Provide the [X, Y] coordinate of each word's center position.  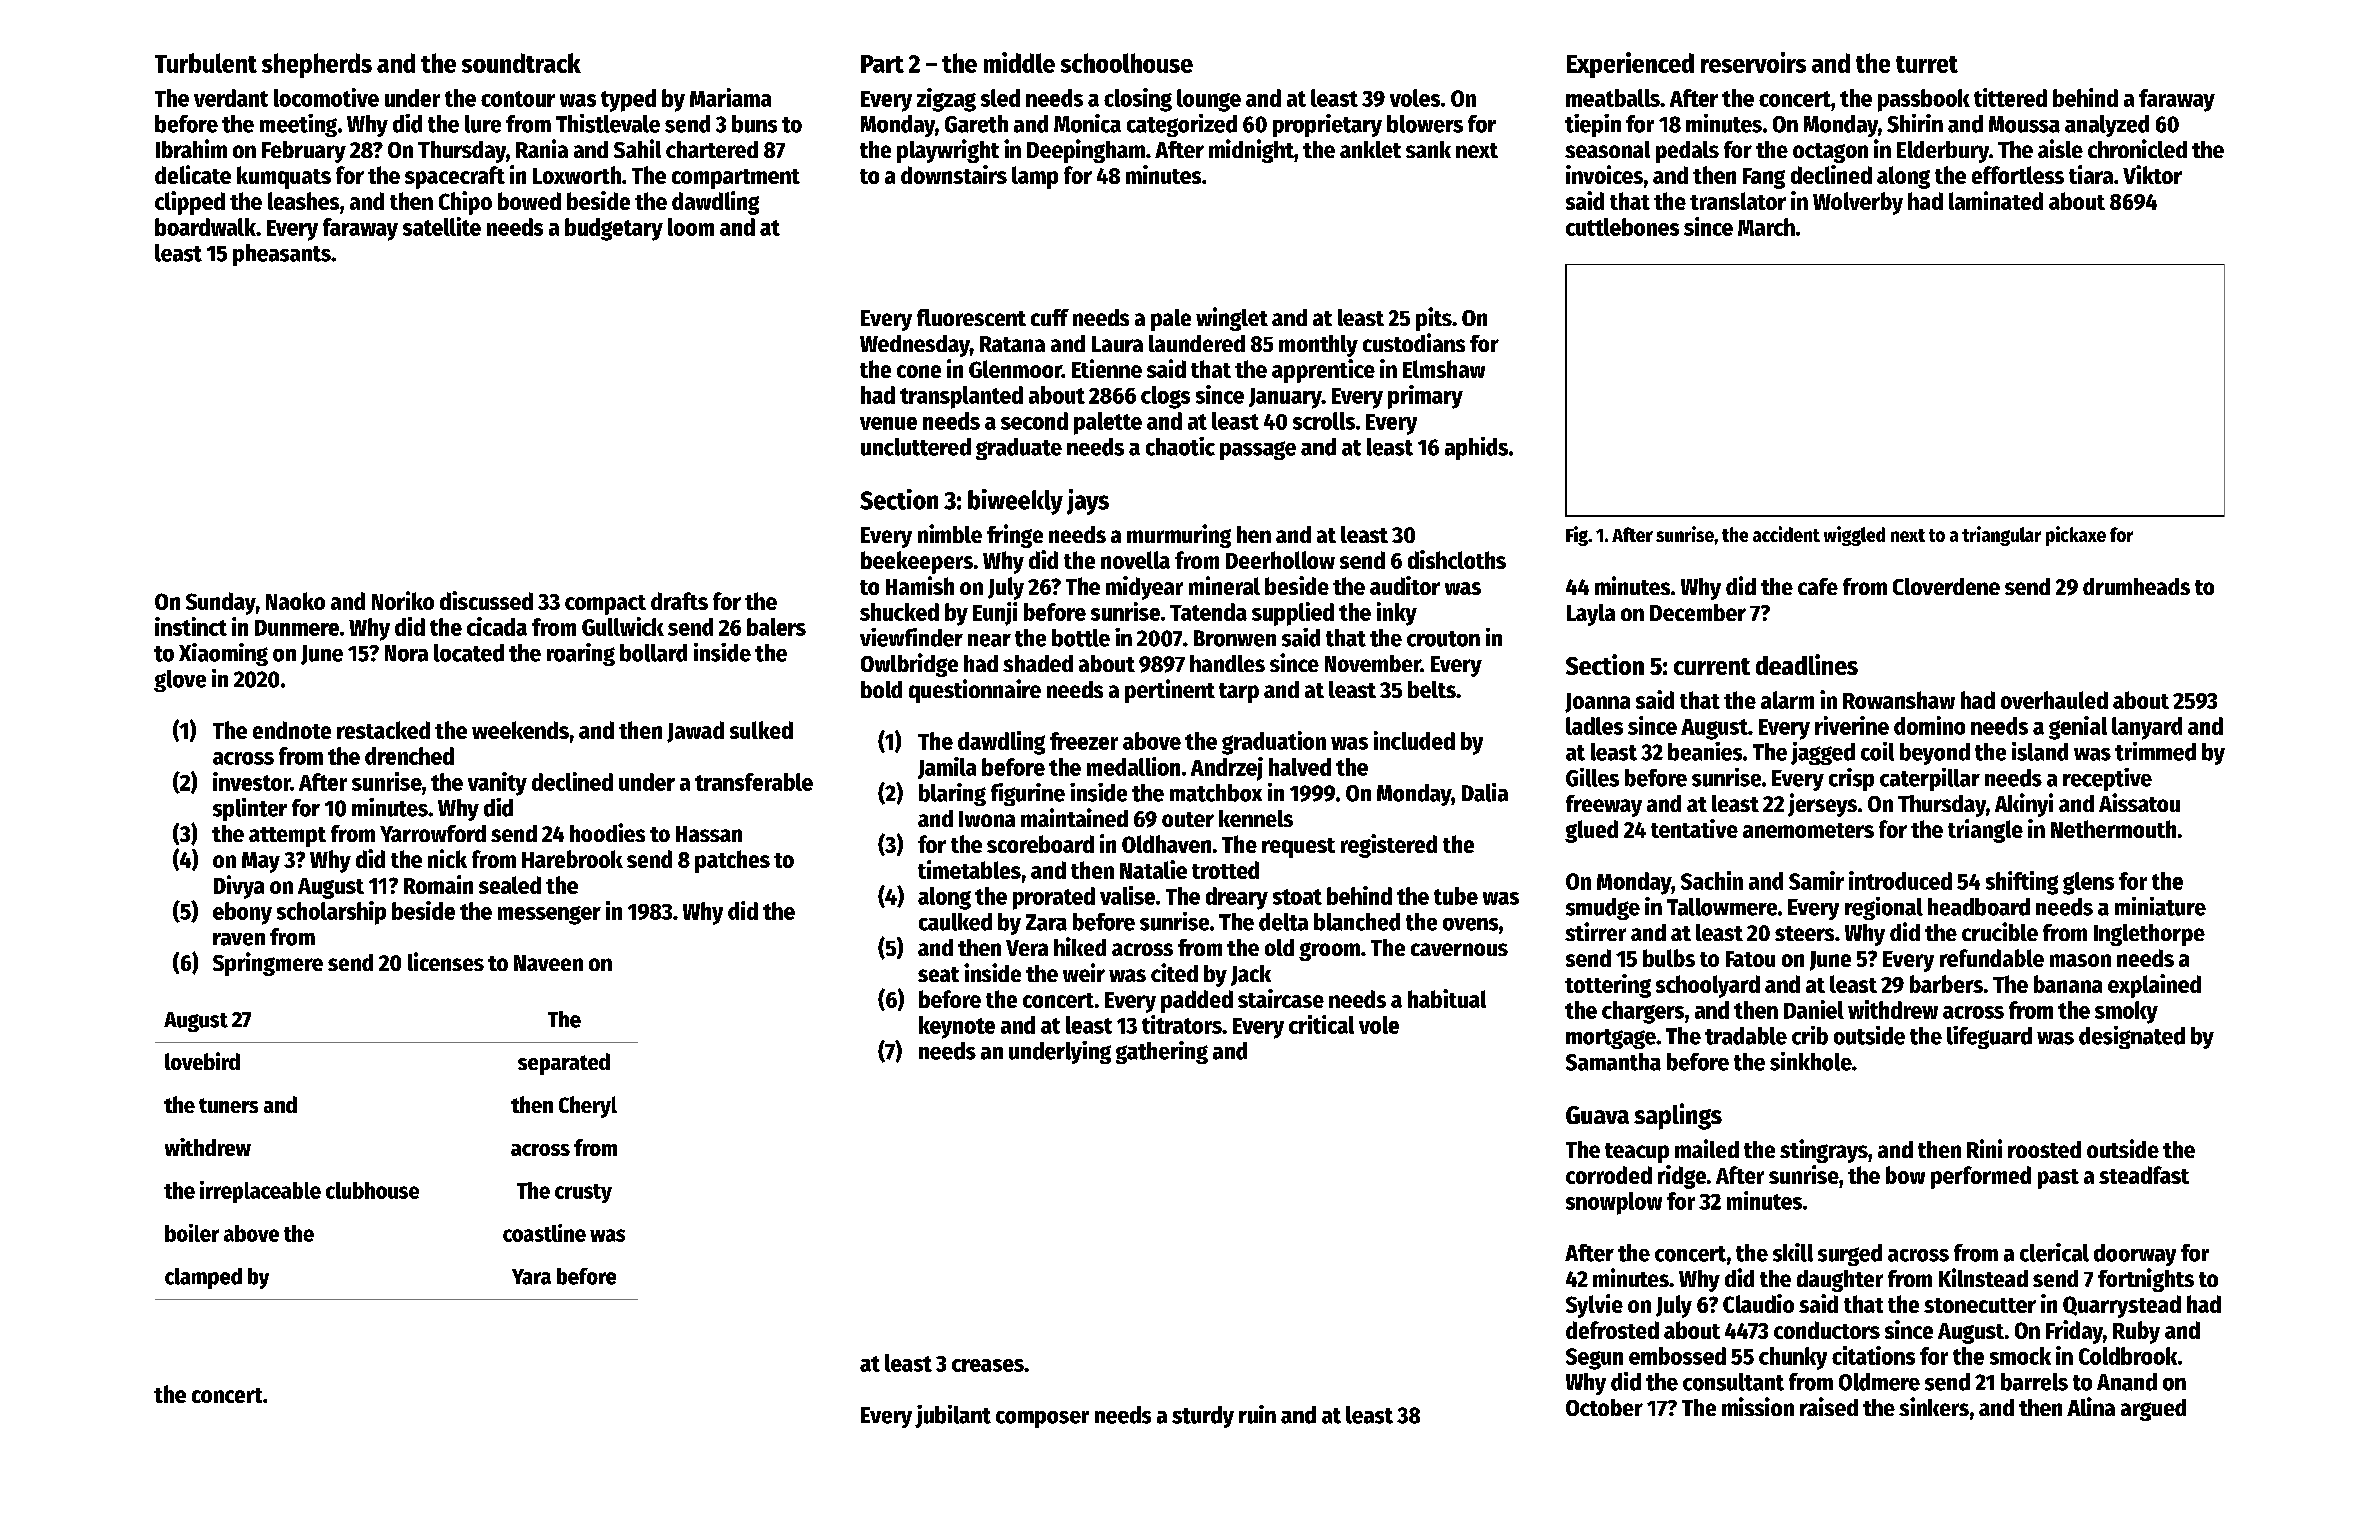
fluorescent [971, 317]
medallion [1133, 766]
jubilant [953, 1416]
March [1766, 227]
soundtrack [521, 63]
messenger [549, 915]
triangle [1985, 831]
